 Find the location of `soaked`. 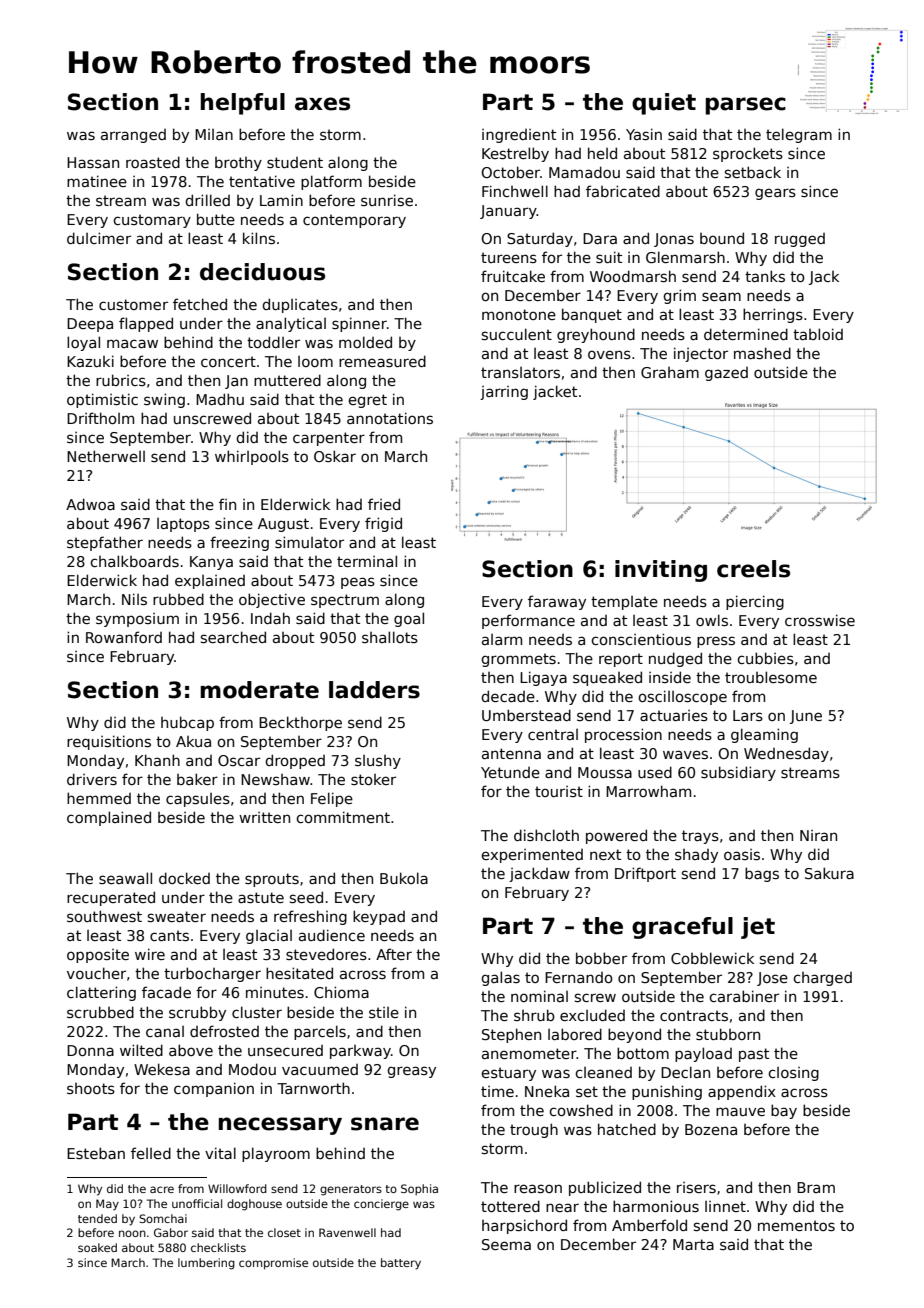

soaked is located at coordinates (97, 1247).
